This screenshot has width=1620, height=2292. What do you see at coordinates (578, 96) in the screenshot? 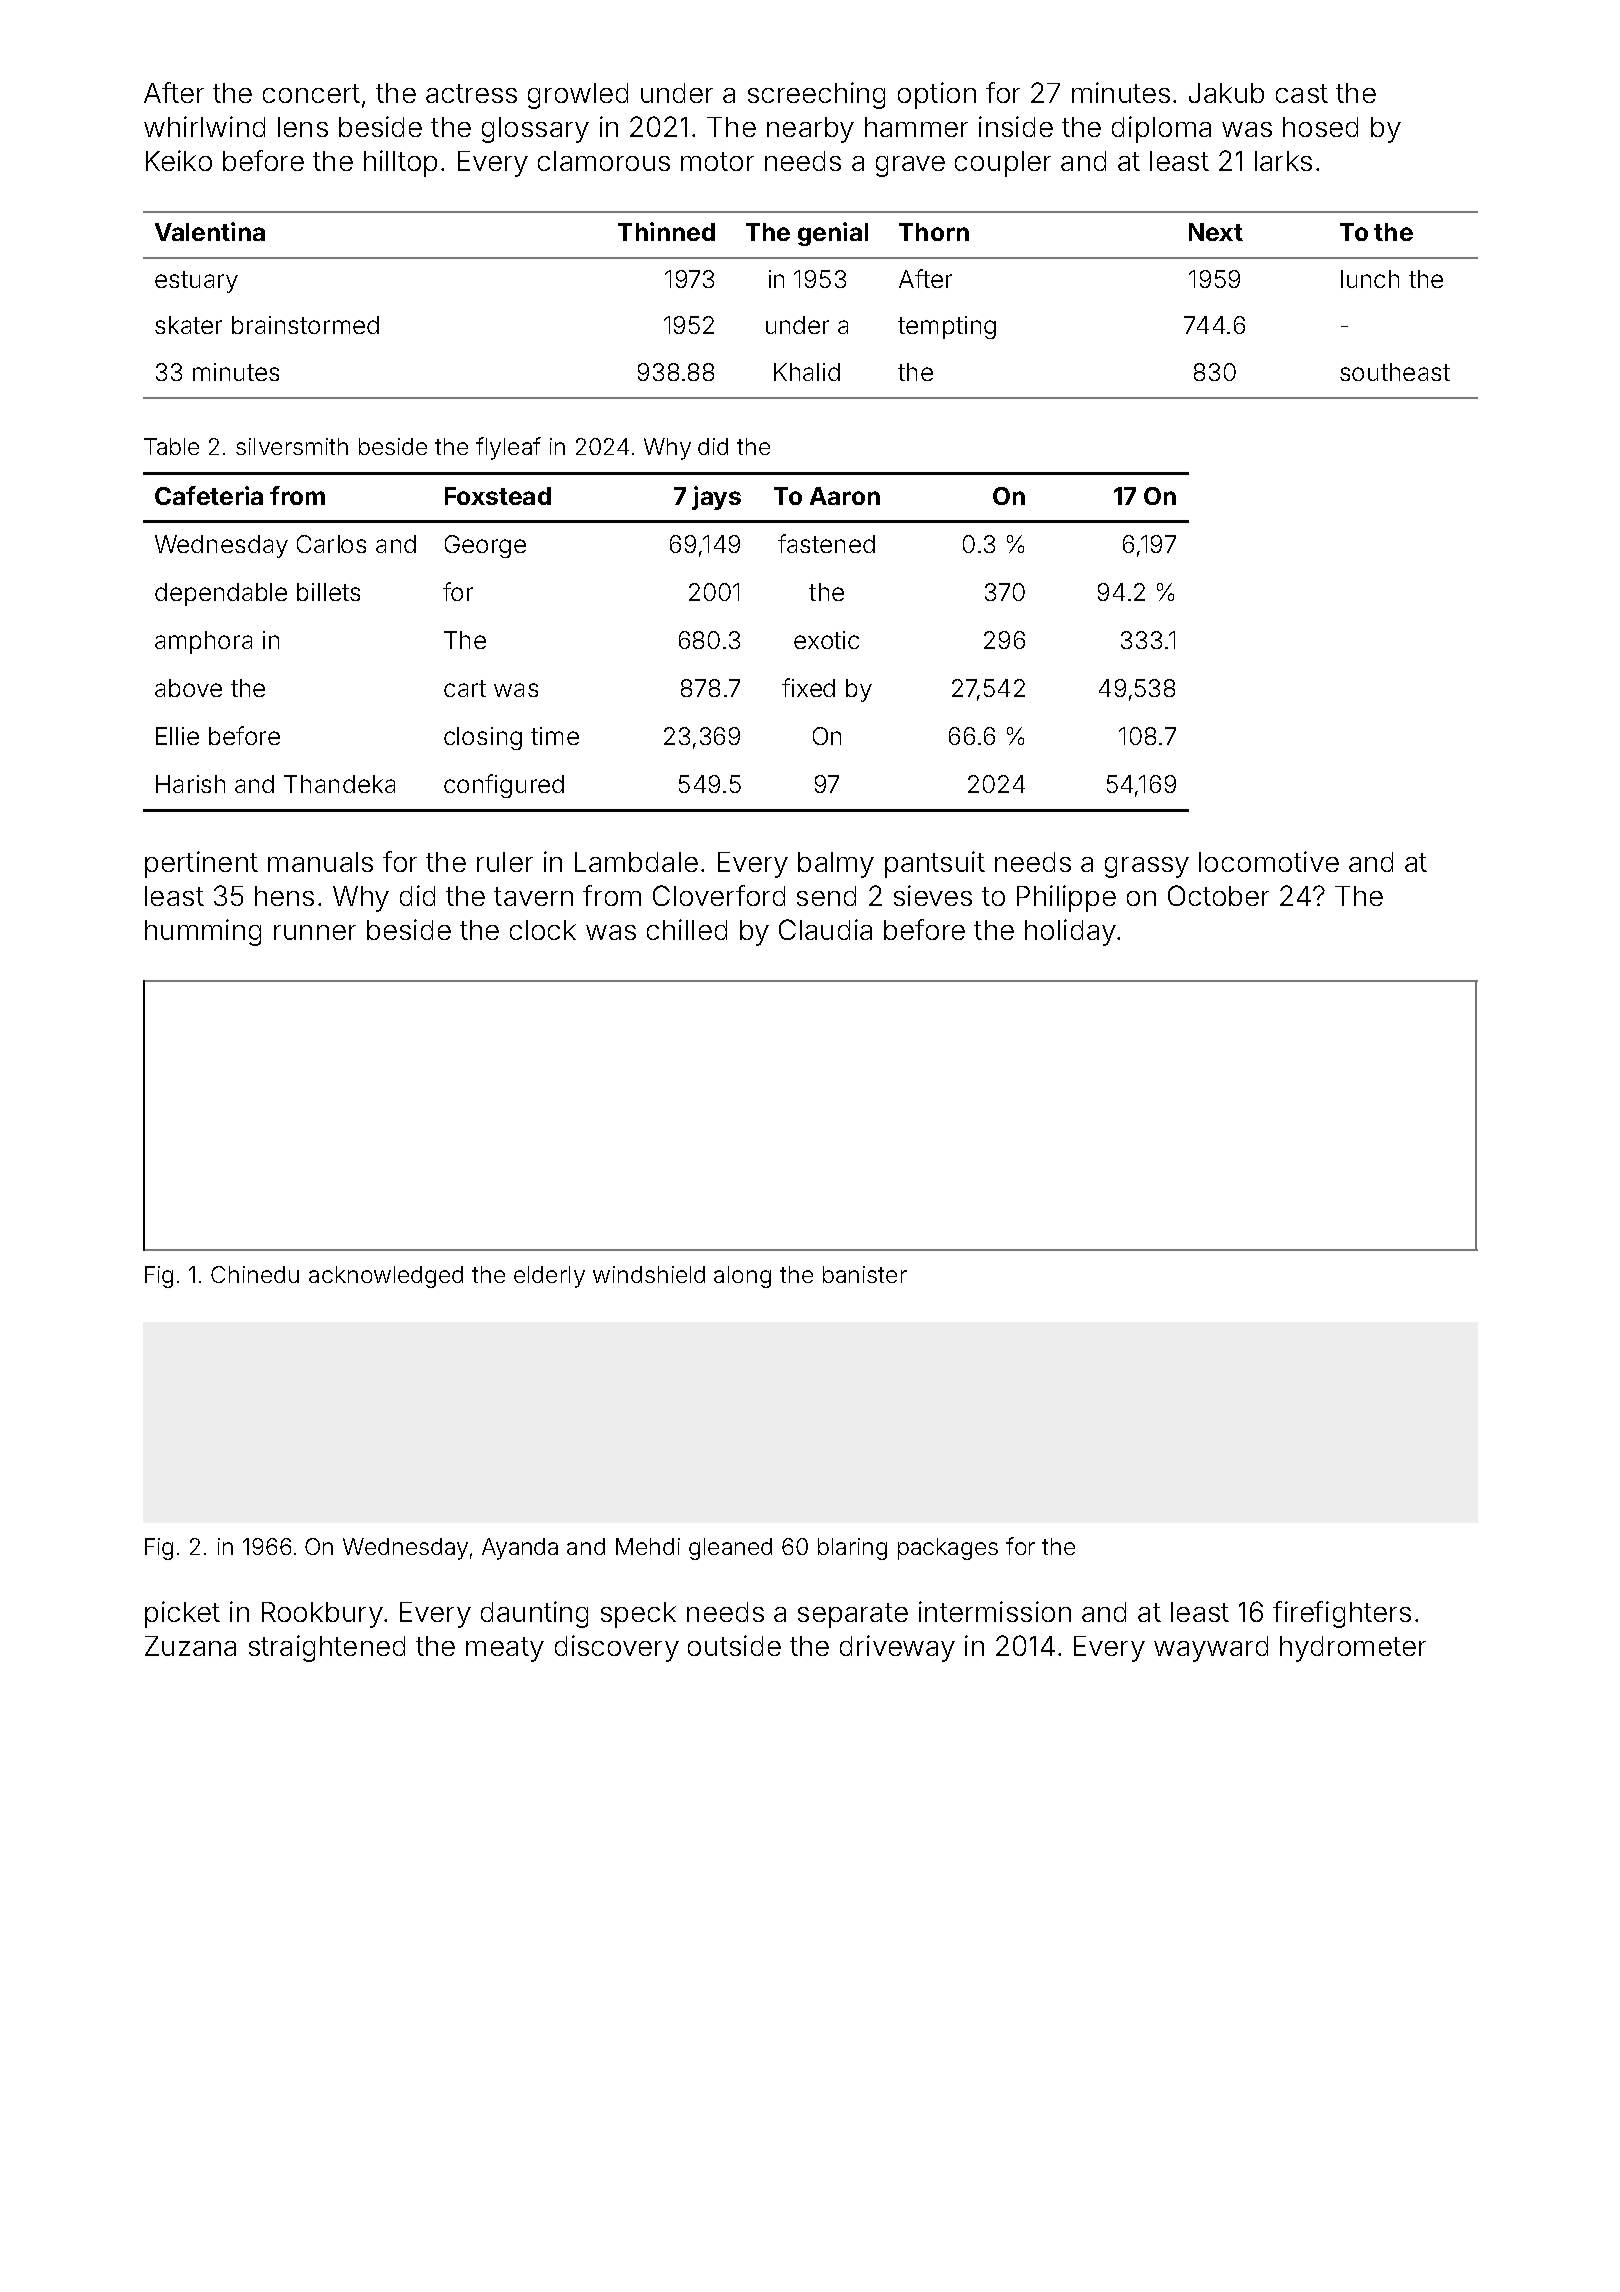
I see `growled` at bounding box center [578, 96].
